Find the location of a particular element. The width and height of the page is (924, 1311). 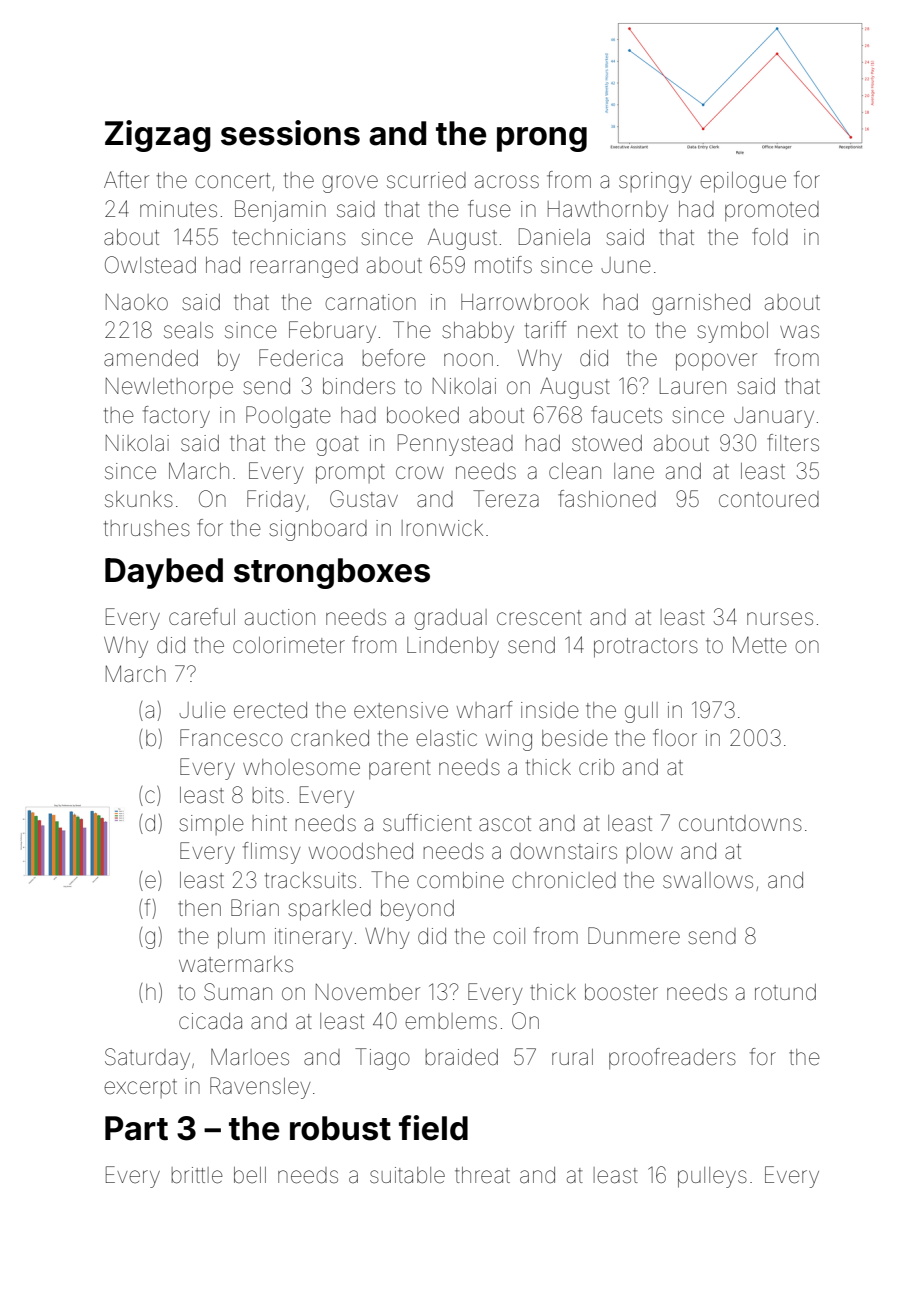

grove is located at coordinates (350, 184).
